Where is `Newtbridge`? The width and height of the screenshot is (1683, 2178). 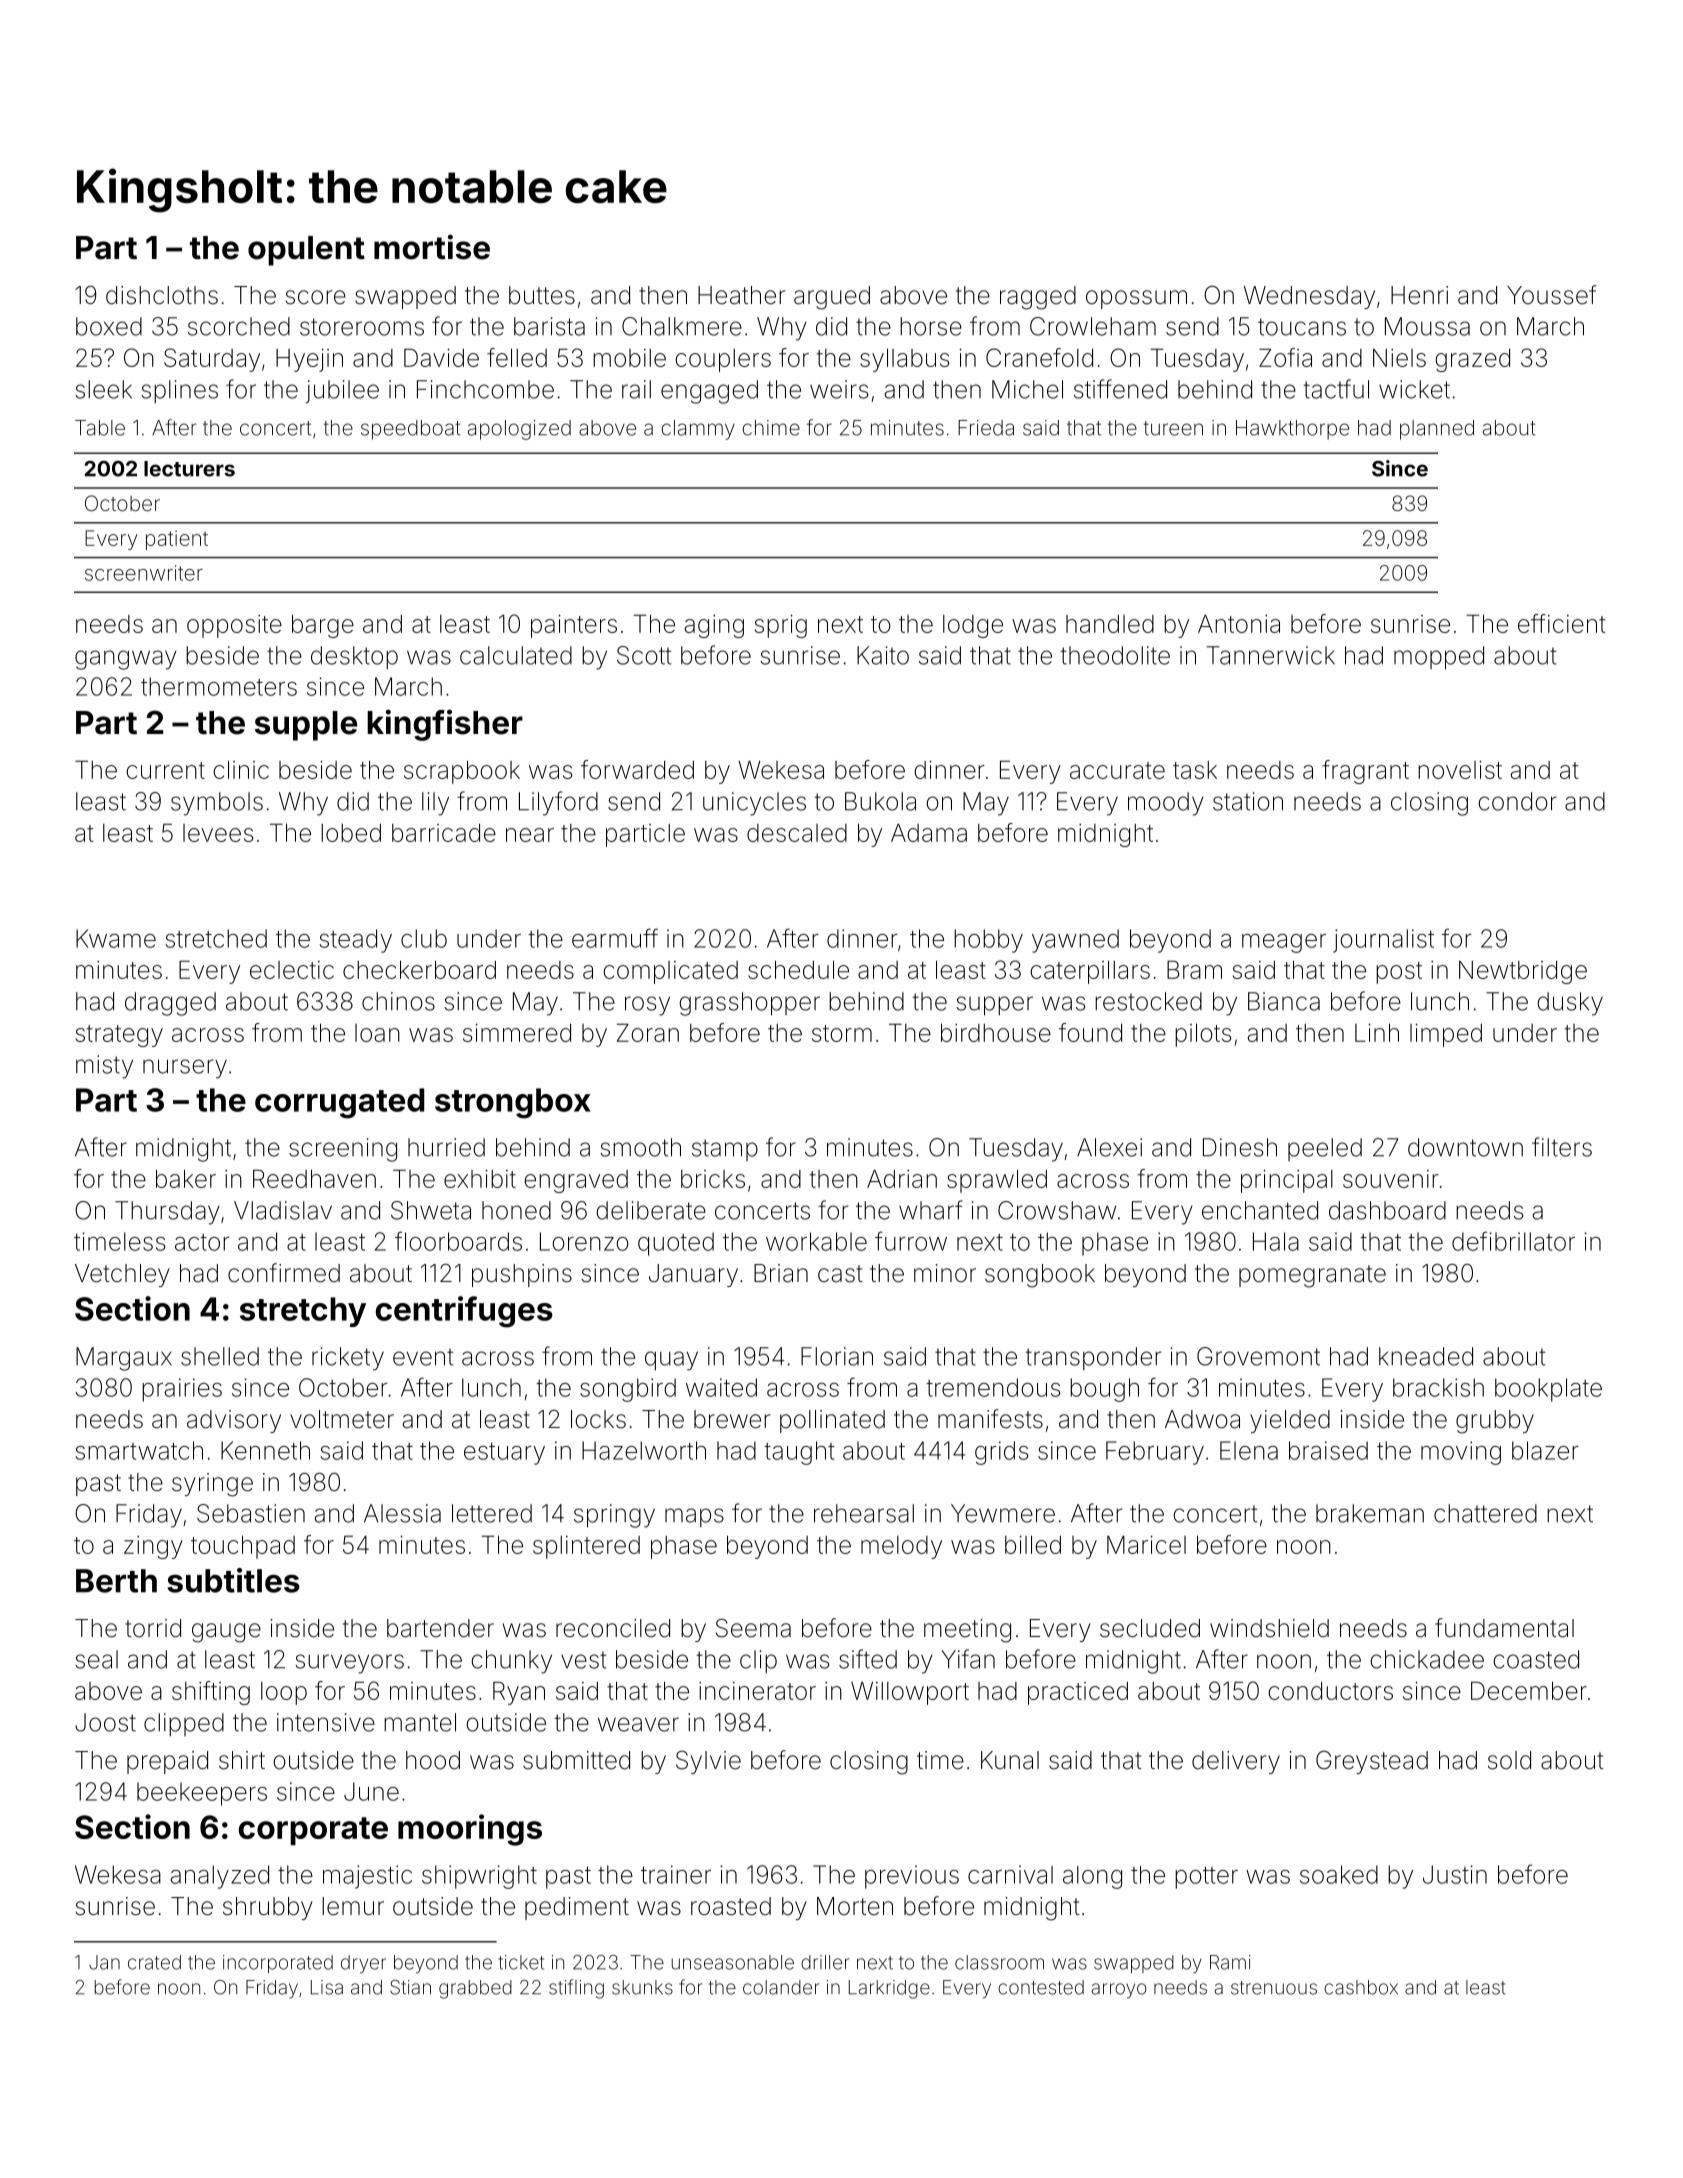 Newtbridge is located at coordinates (1523, 972).
